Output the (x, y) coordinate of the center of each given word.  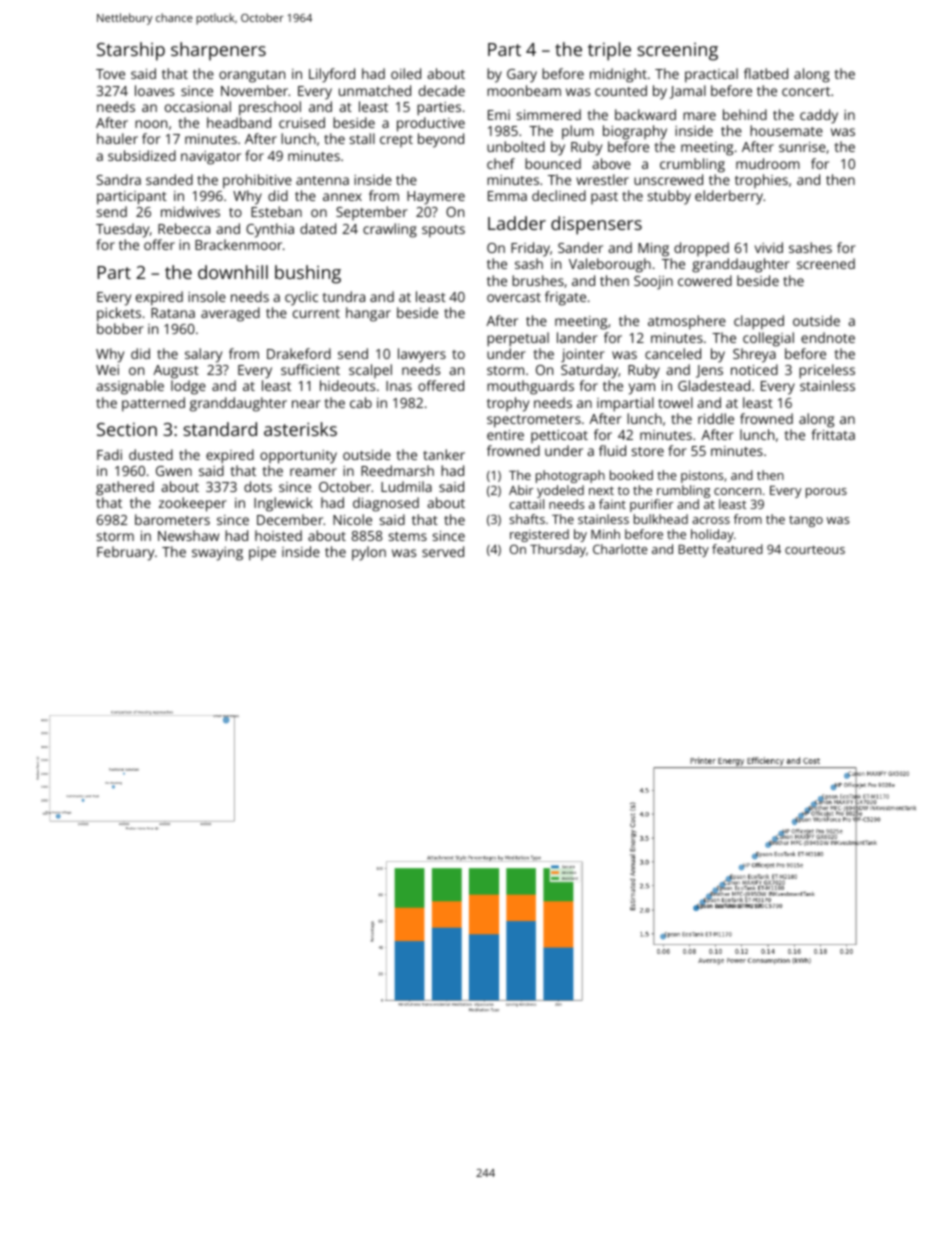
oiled (406, 73)
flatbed (766, 73)
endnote (828, 337)
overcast (514, 297)
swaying (217, 554)
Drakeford (299, 353)
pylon (369, 553)
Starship (131, 51)
